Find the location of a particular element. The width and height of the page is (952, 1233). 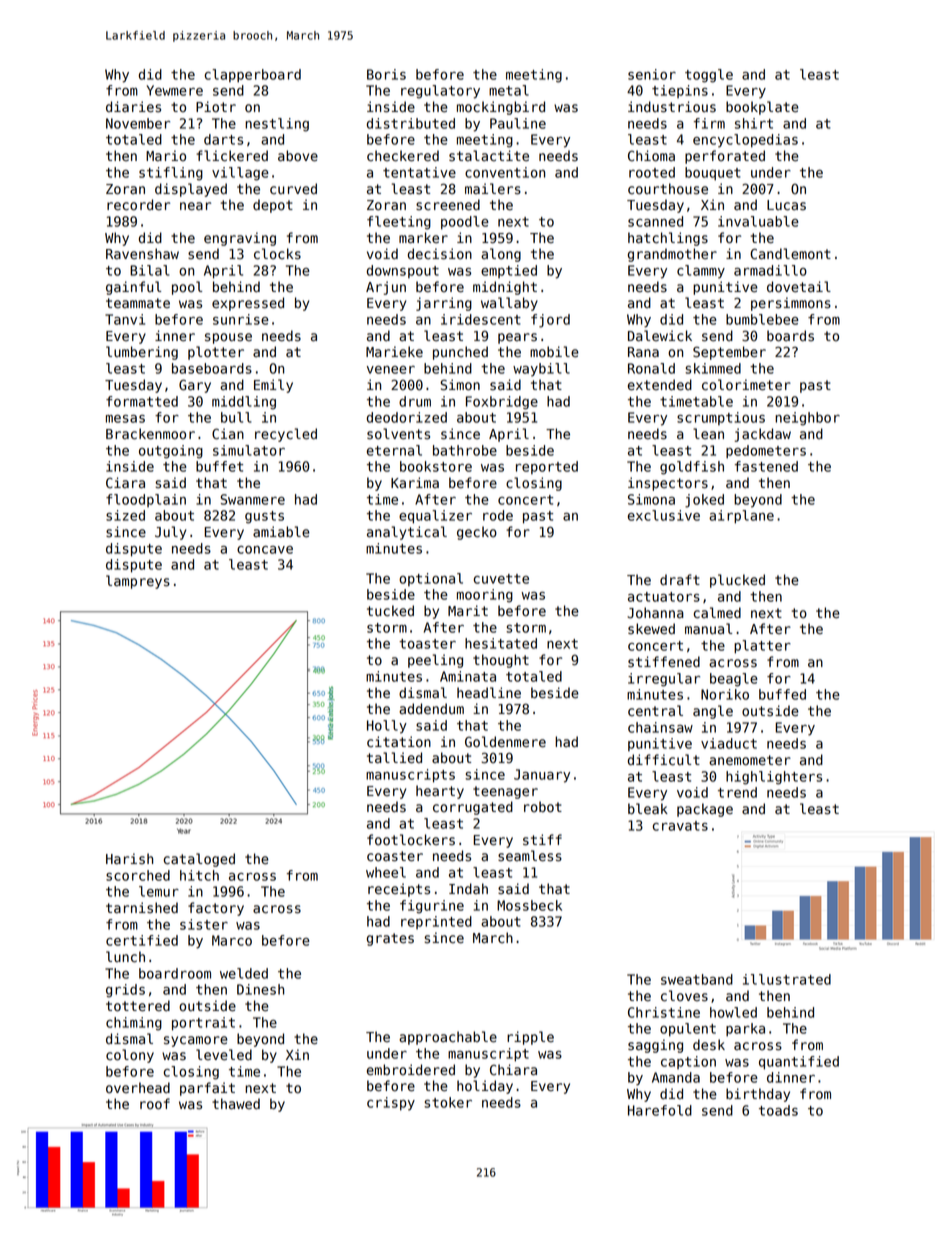

Holly is located at coordinates (387, 727).
